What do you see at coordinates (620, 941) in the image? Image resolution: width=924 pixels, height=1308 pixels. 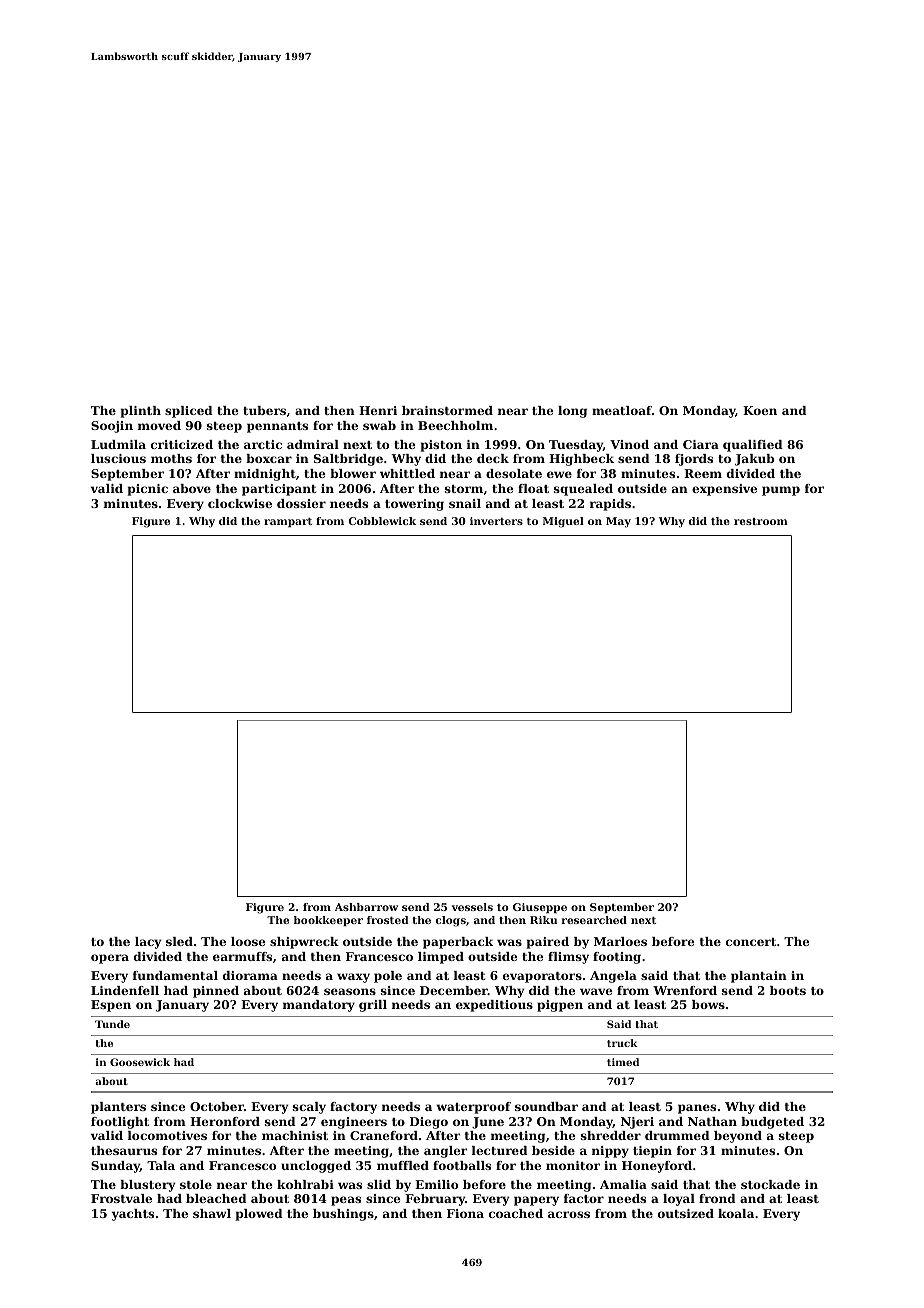 I see `Marloes` at bounding box center [620, 941].
